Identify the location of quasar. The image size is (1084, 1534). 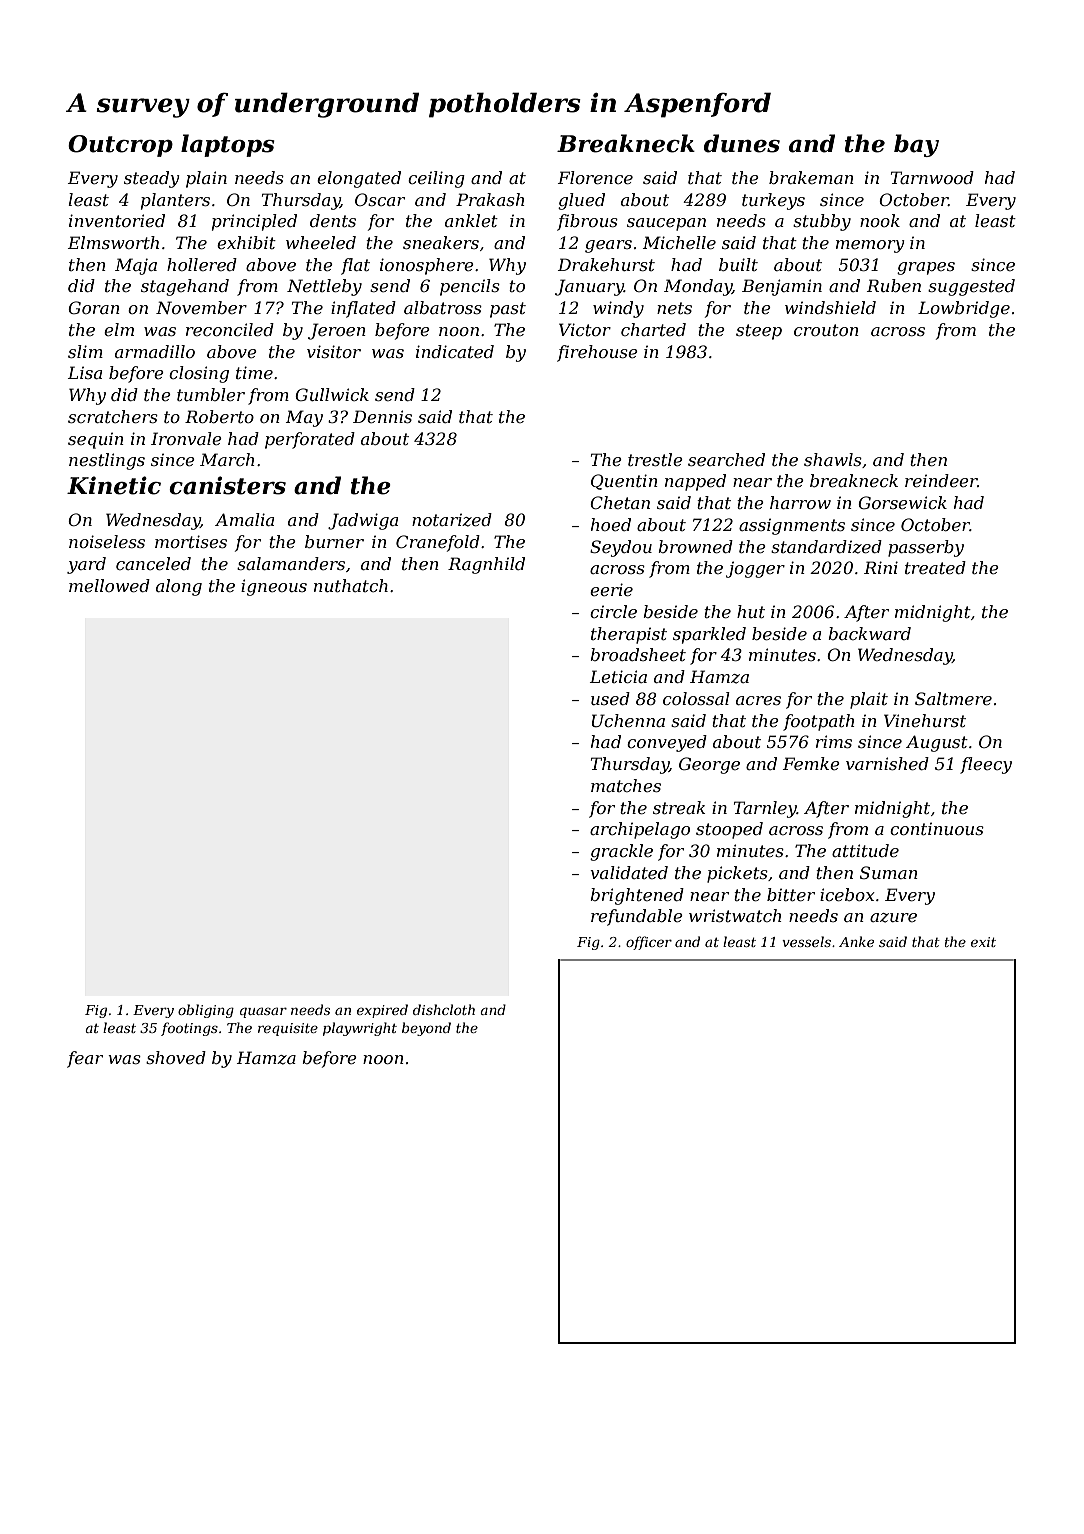
(263, 1012).
